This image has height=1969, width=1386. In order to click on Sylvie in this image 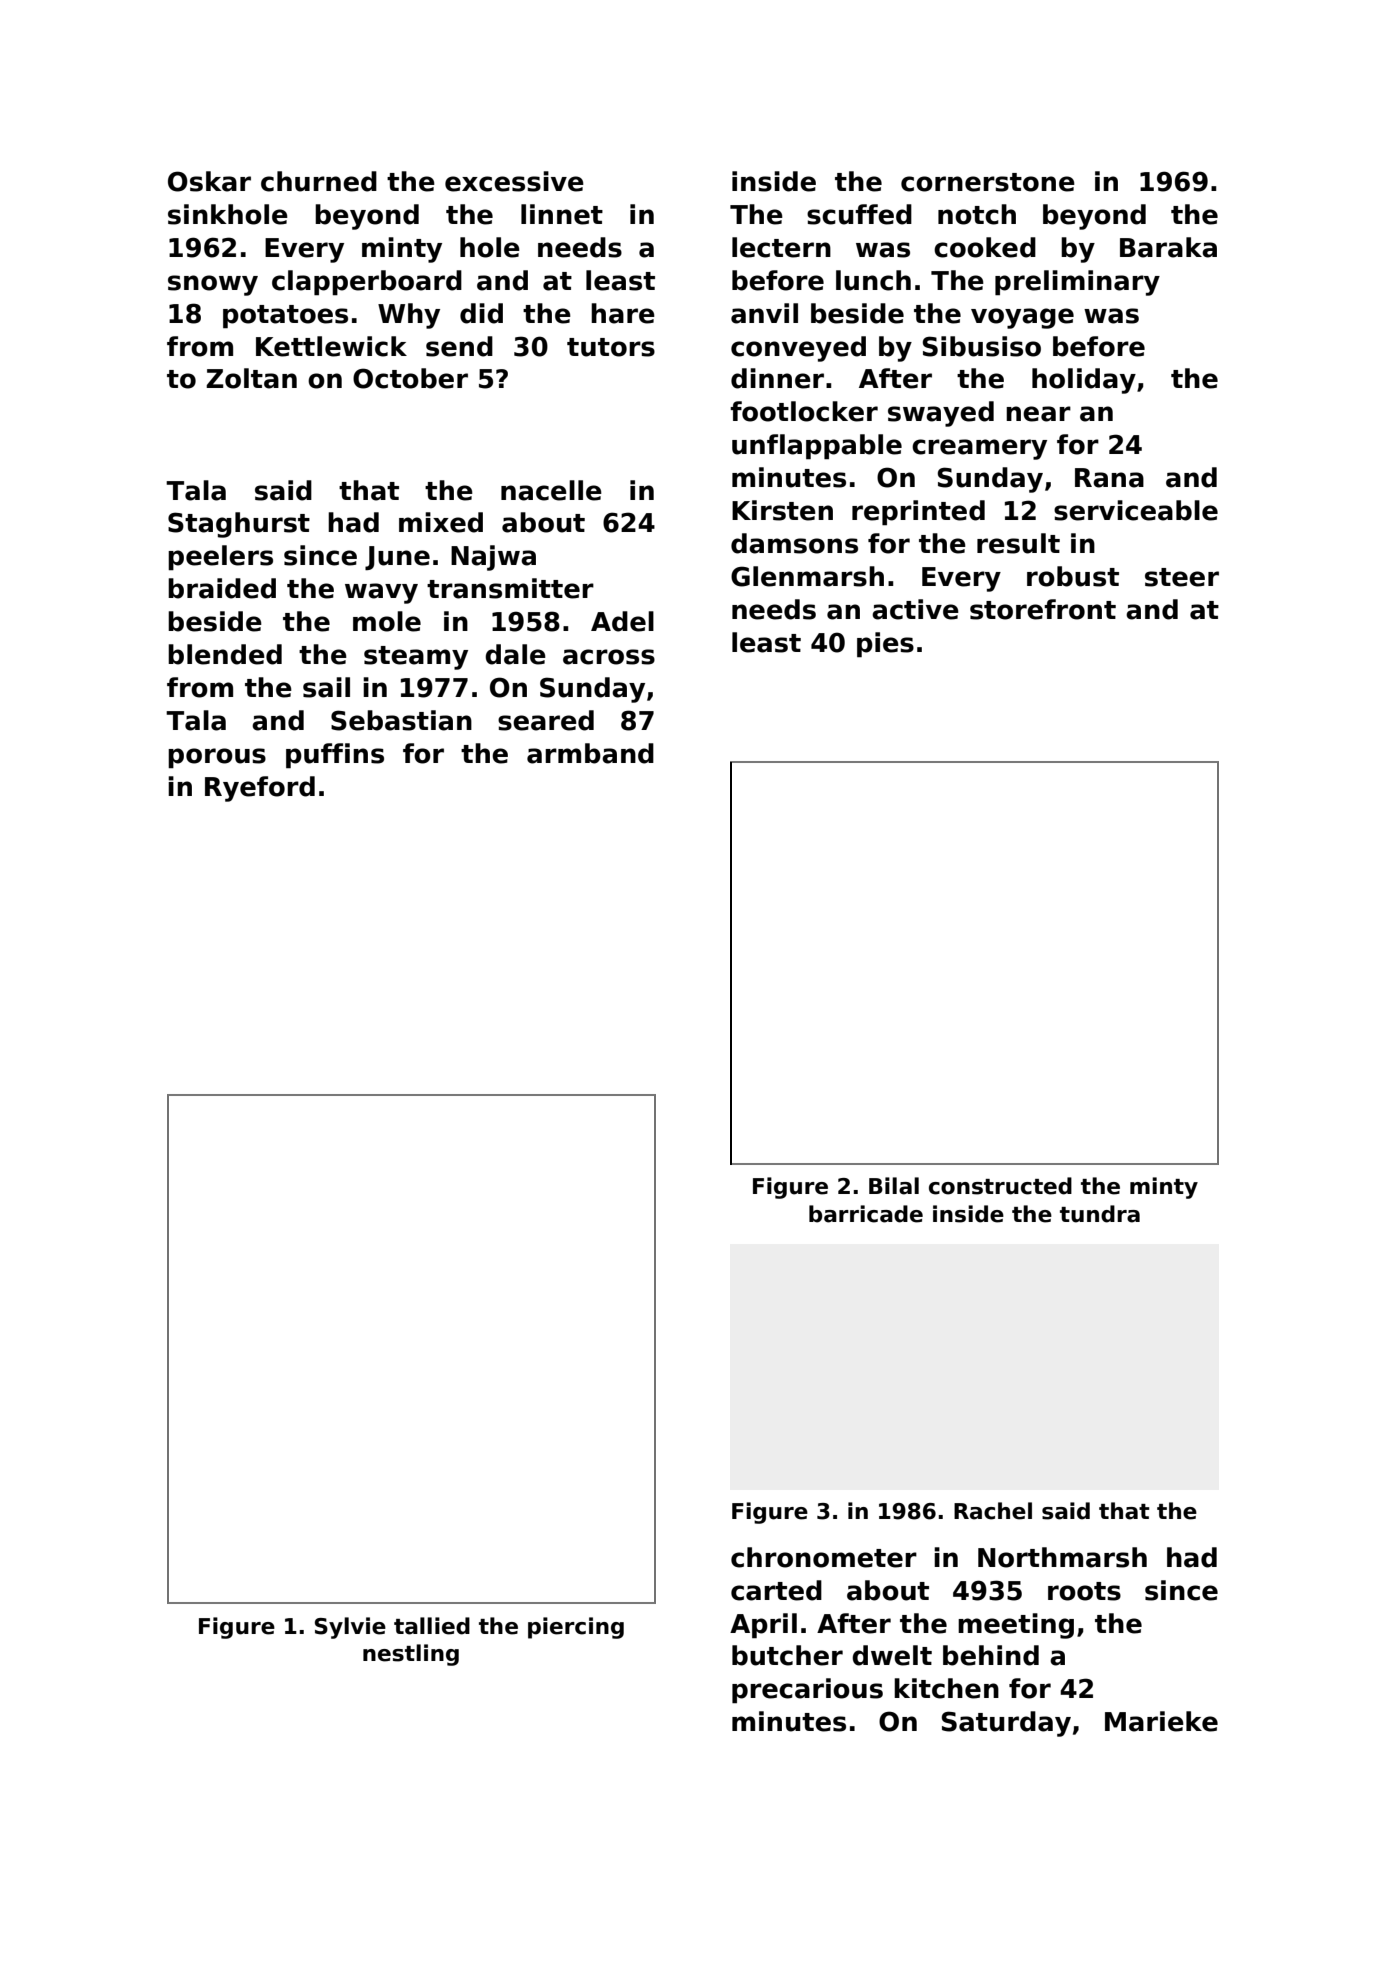, I will do `click(350, 1628)`.
